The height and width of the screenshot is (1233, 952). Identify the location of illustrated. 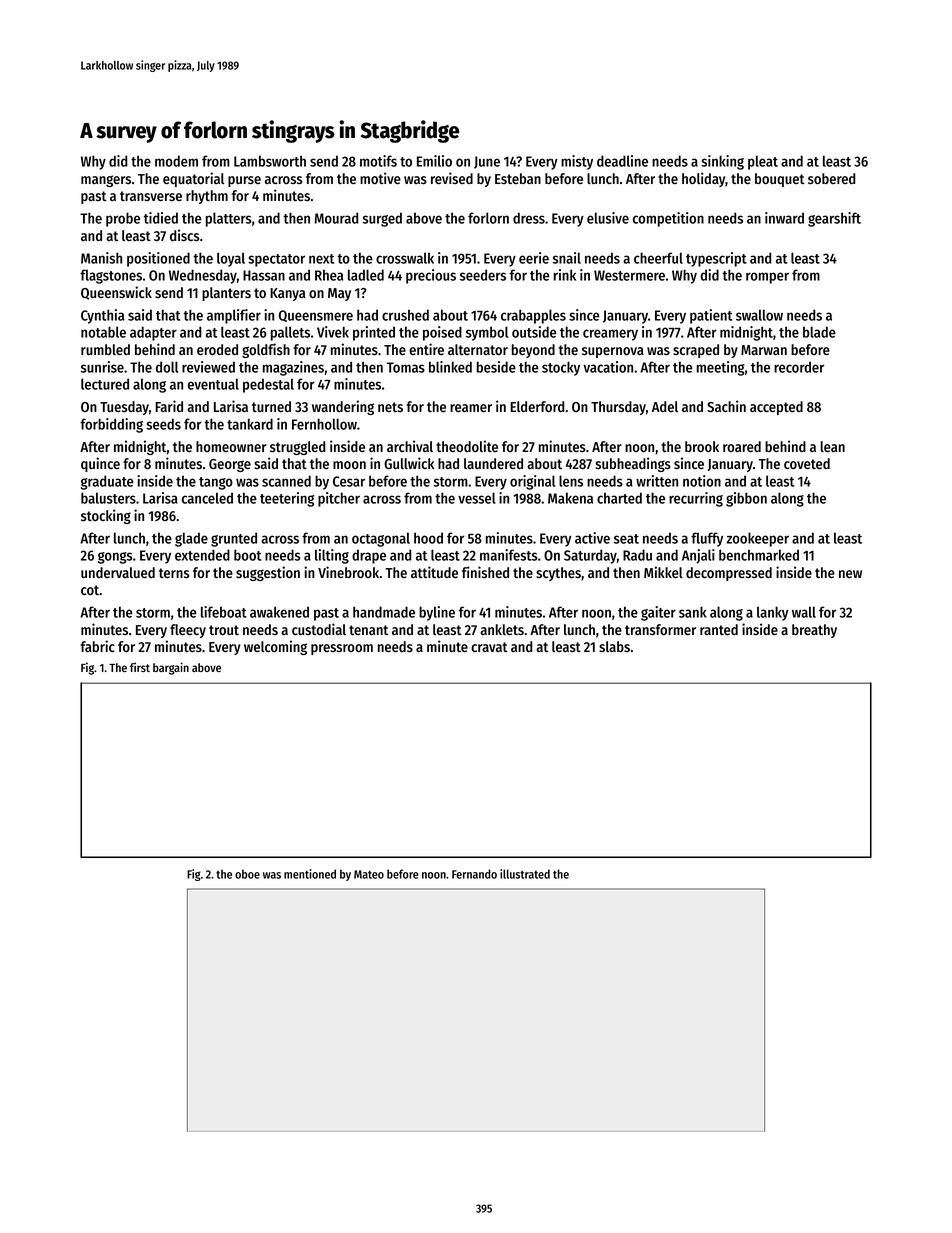
(525, 874).
